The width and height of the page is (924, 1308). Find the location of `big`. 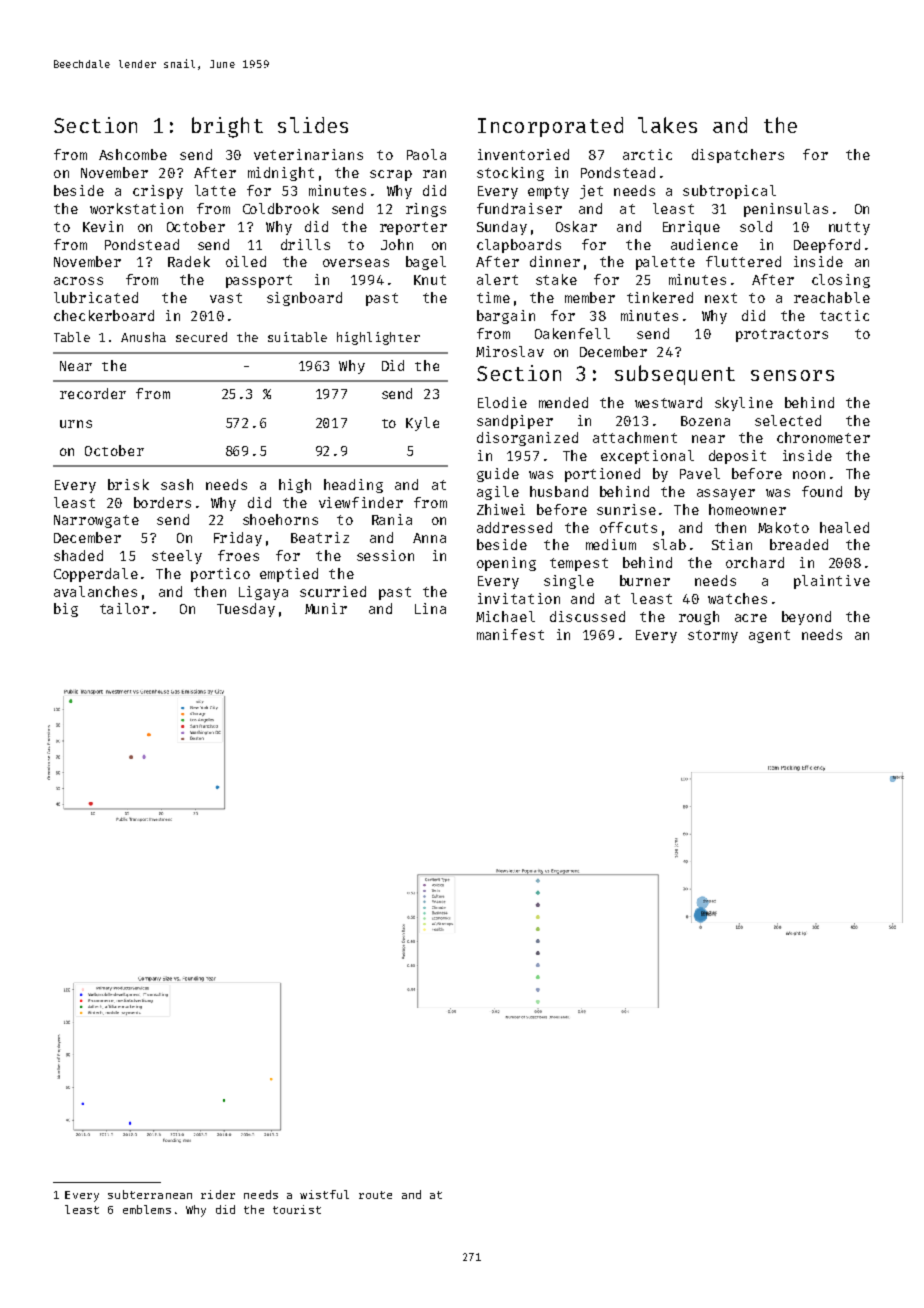

big is located at coordinates (66, 610).
